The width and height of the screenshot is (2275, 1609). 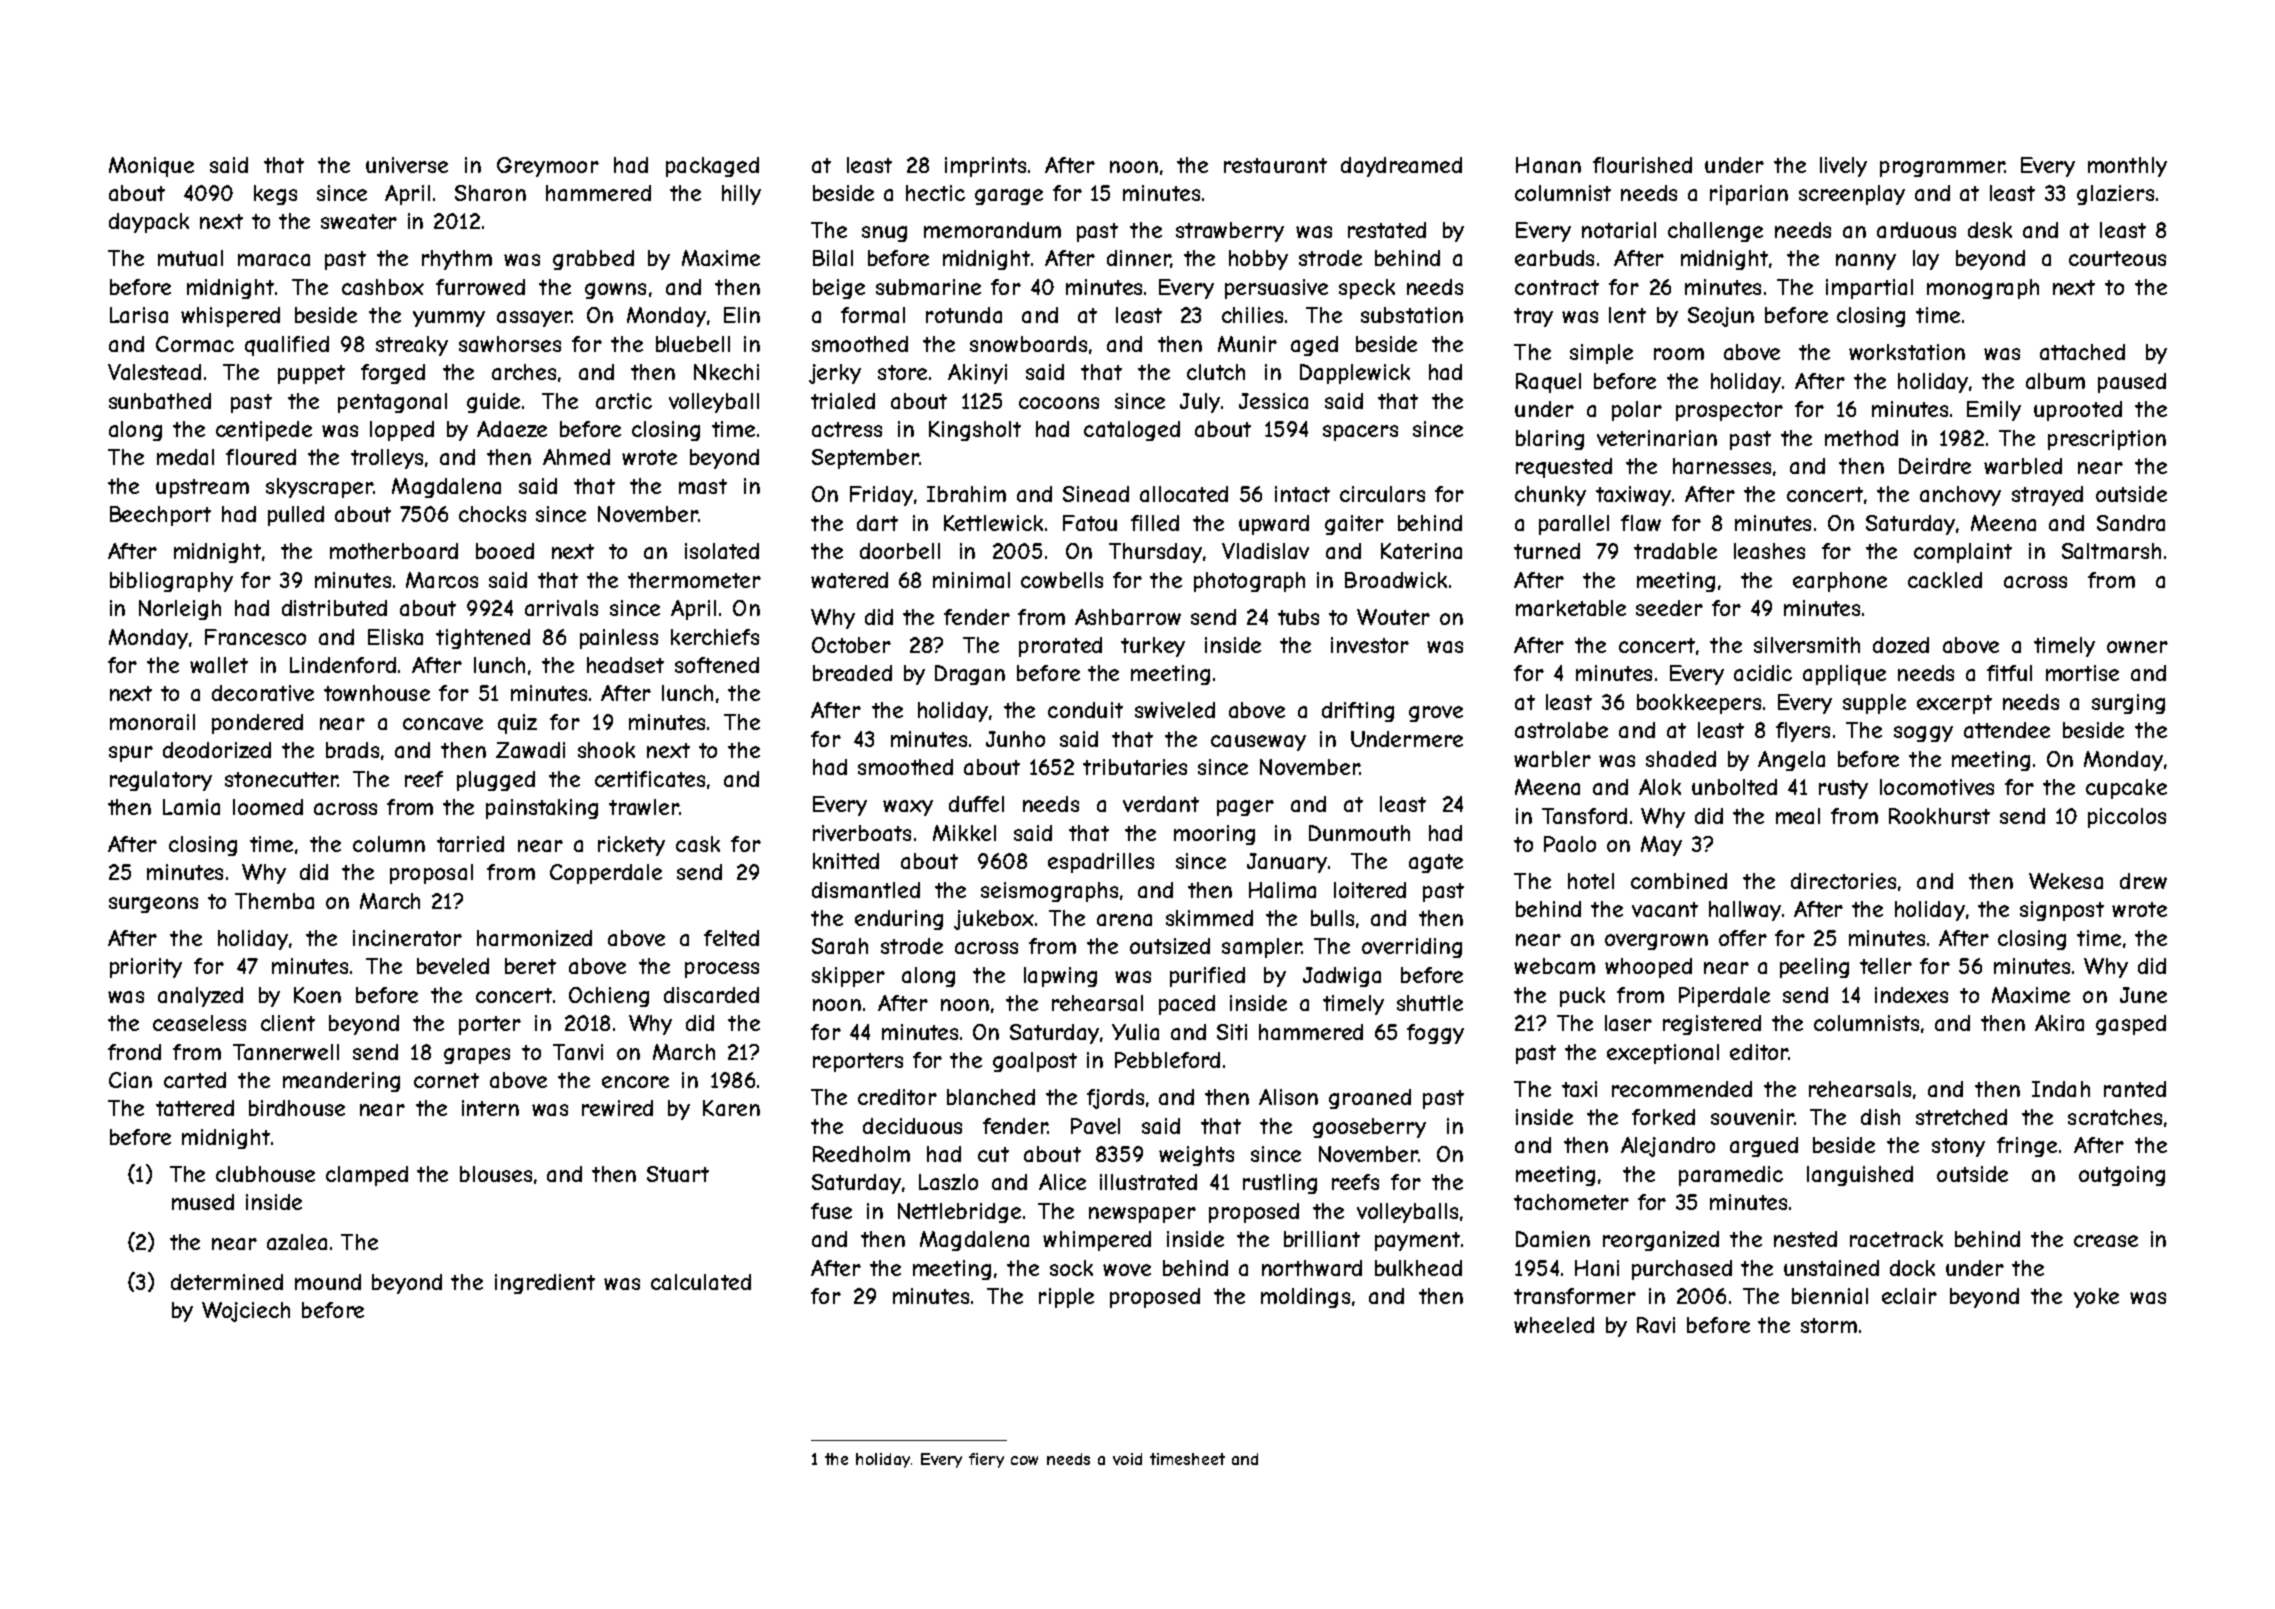 I want to click on Wekesa, so click(x=2066, y=881).
